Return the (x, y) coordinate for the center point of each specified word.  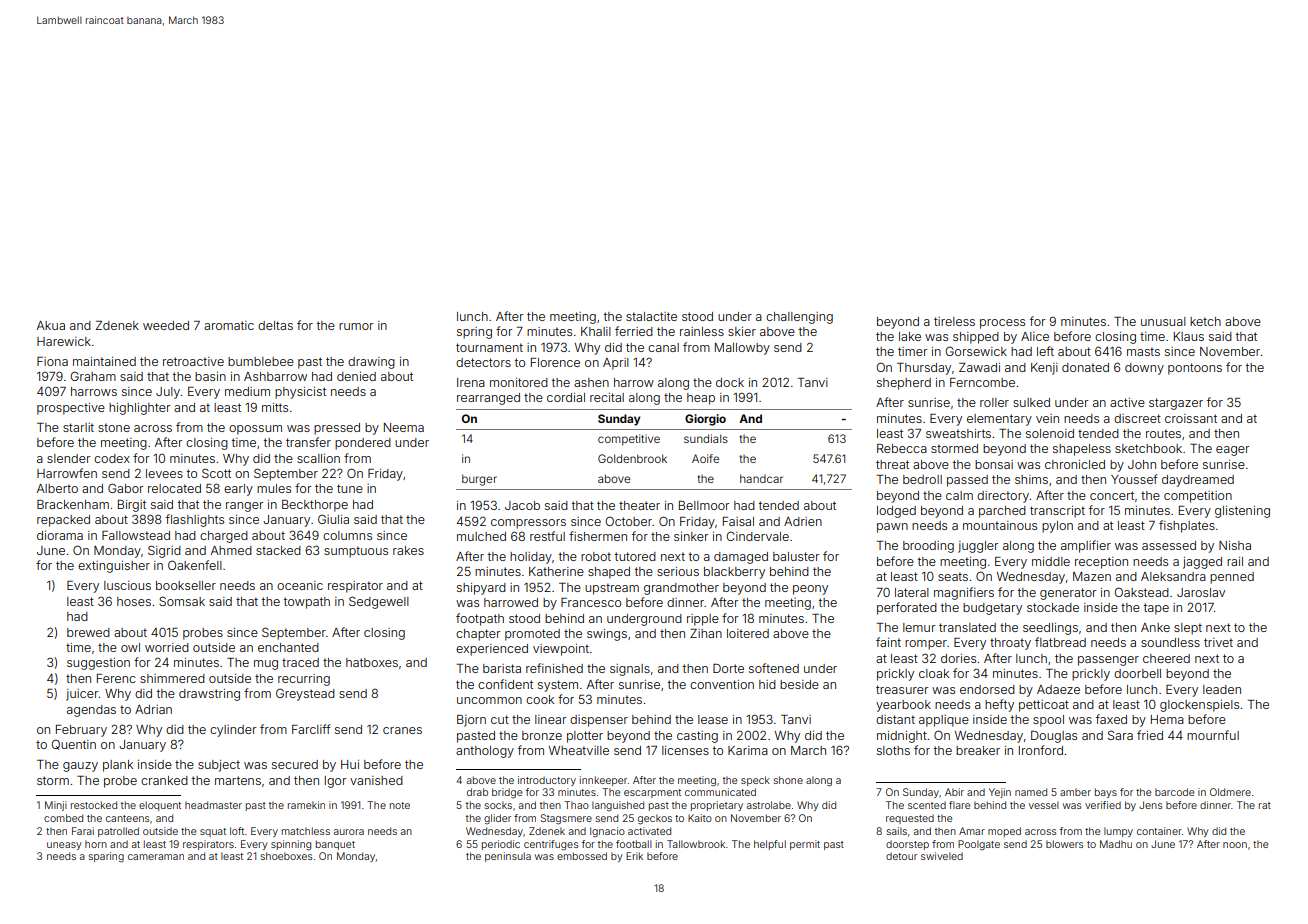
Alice (1035, 336)
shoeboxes (286, 856)
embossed (582, 856)
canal (663, 347)
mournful (1213, 735)
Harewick (64, 341)
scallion (318, 458)
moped (1004, 832)
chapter (478, 635)
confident (505, 684)
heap (701, 399)
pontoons (1195, 369)
